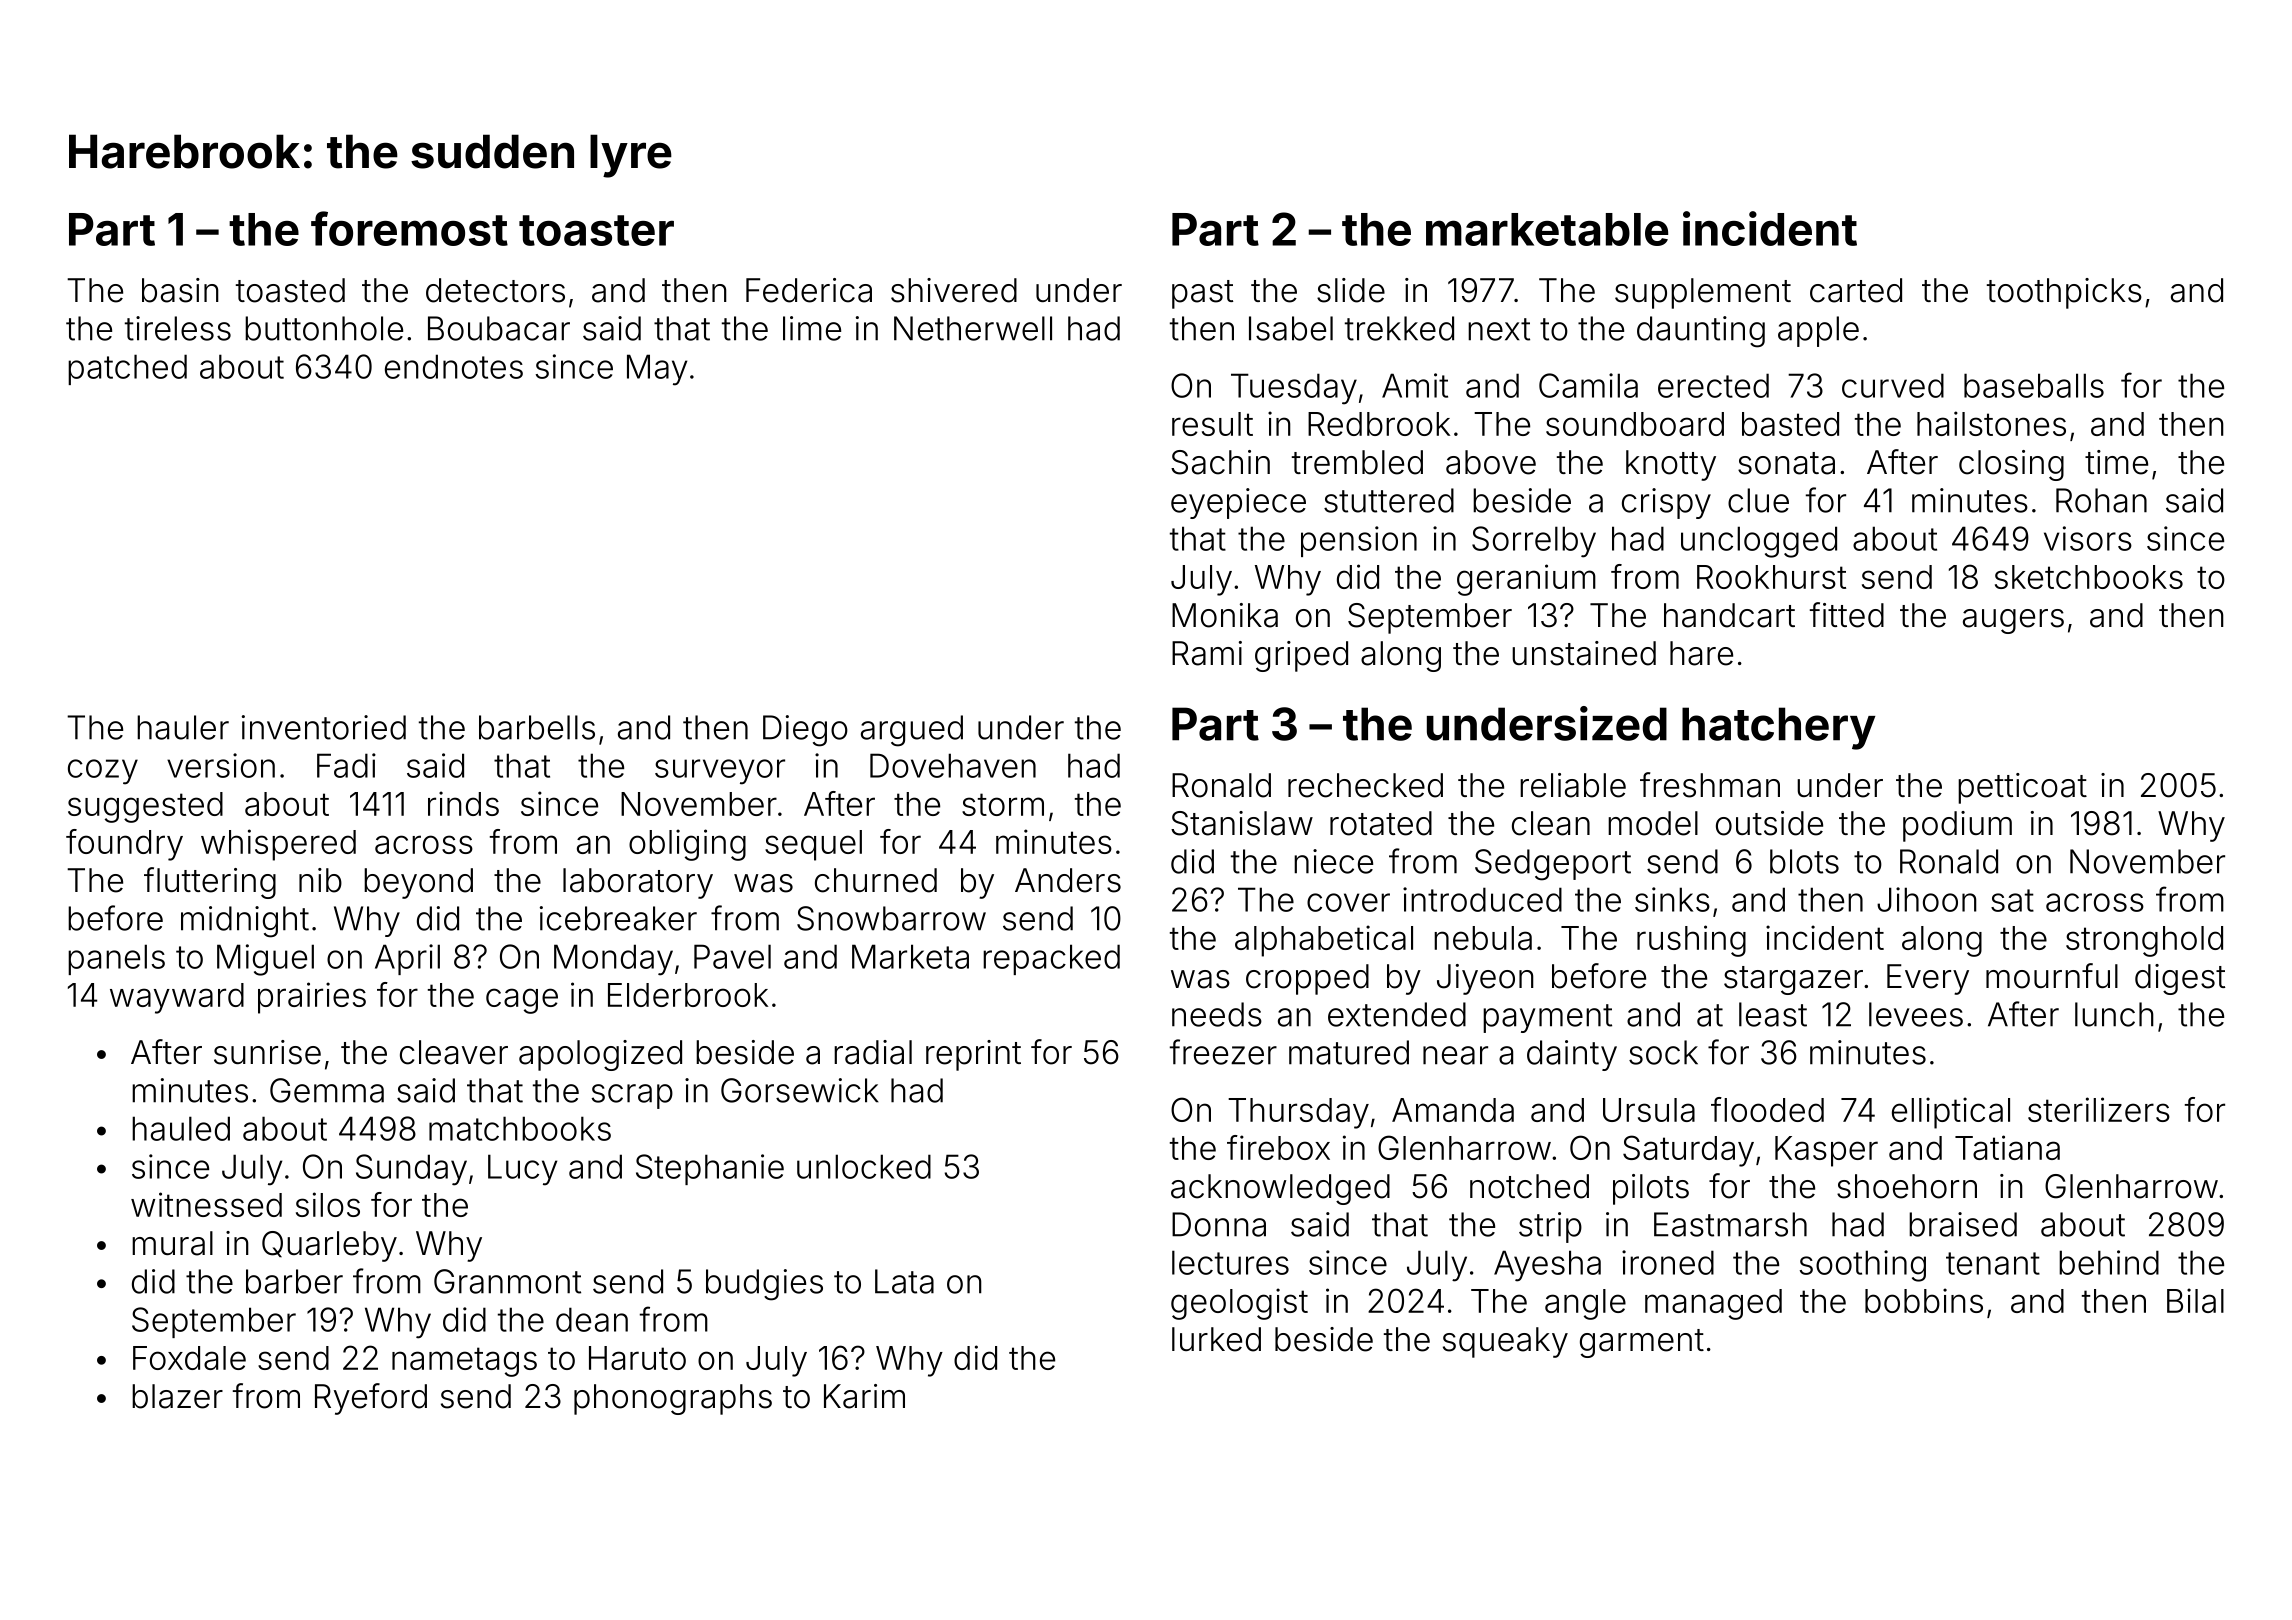  What do you see at coordinates (127, 369) in the image?
I see `patched` at bounding box center [127, 369].
